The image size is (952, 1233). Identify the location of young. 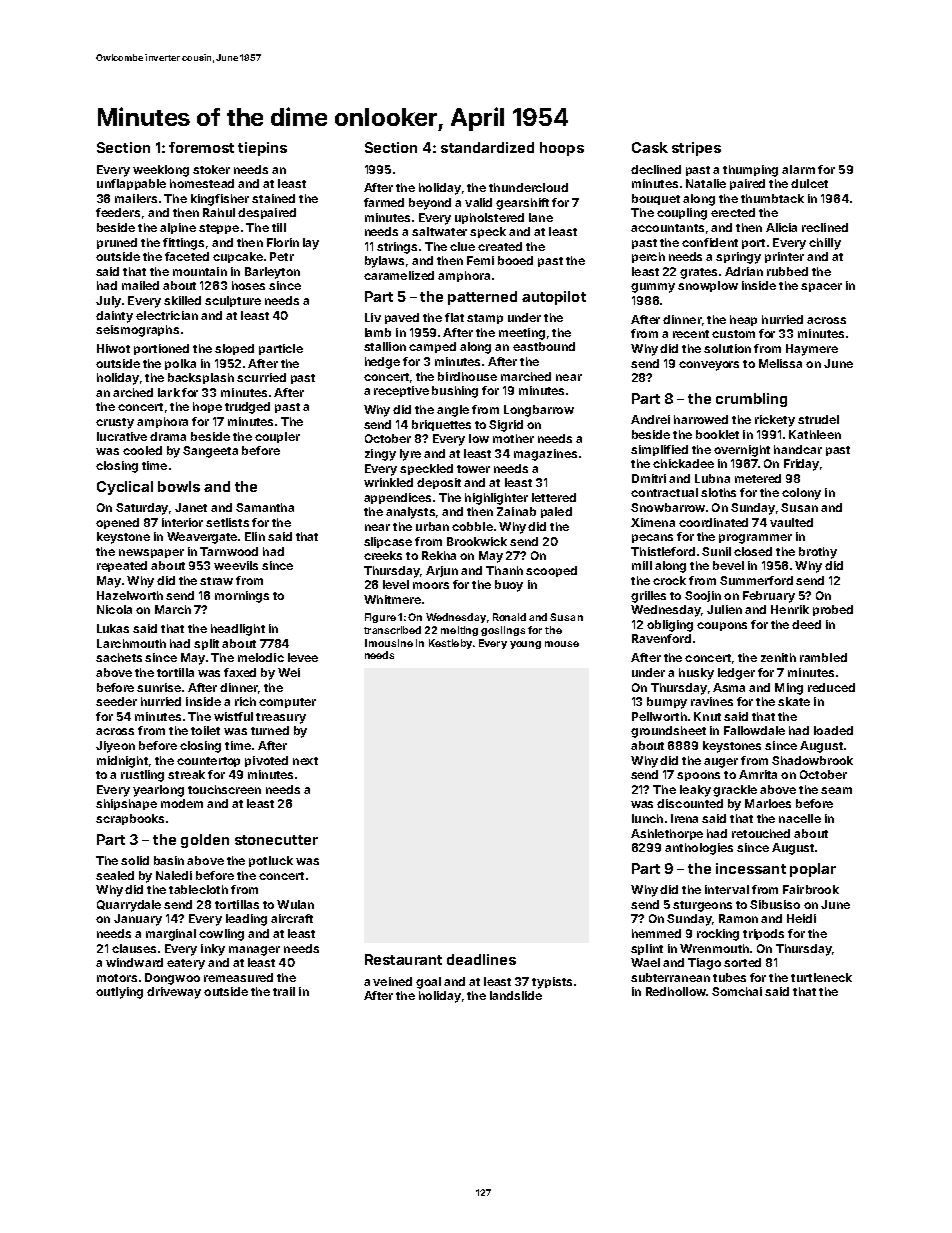
(525, 645).
